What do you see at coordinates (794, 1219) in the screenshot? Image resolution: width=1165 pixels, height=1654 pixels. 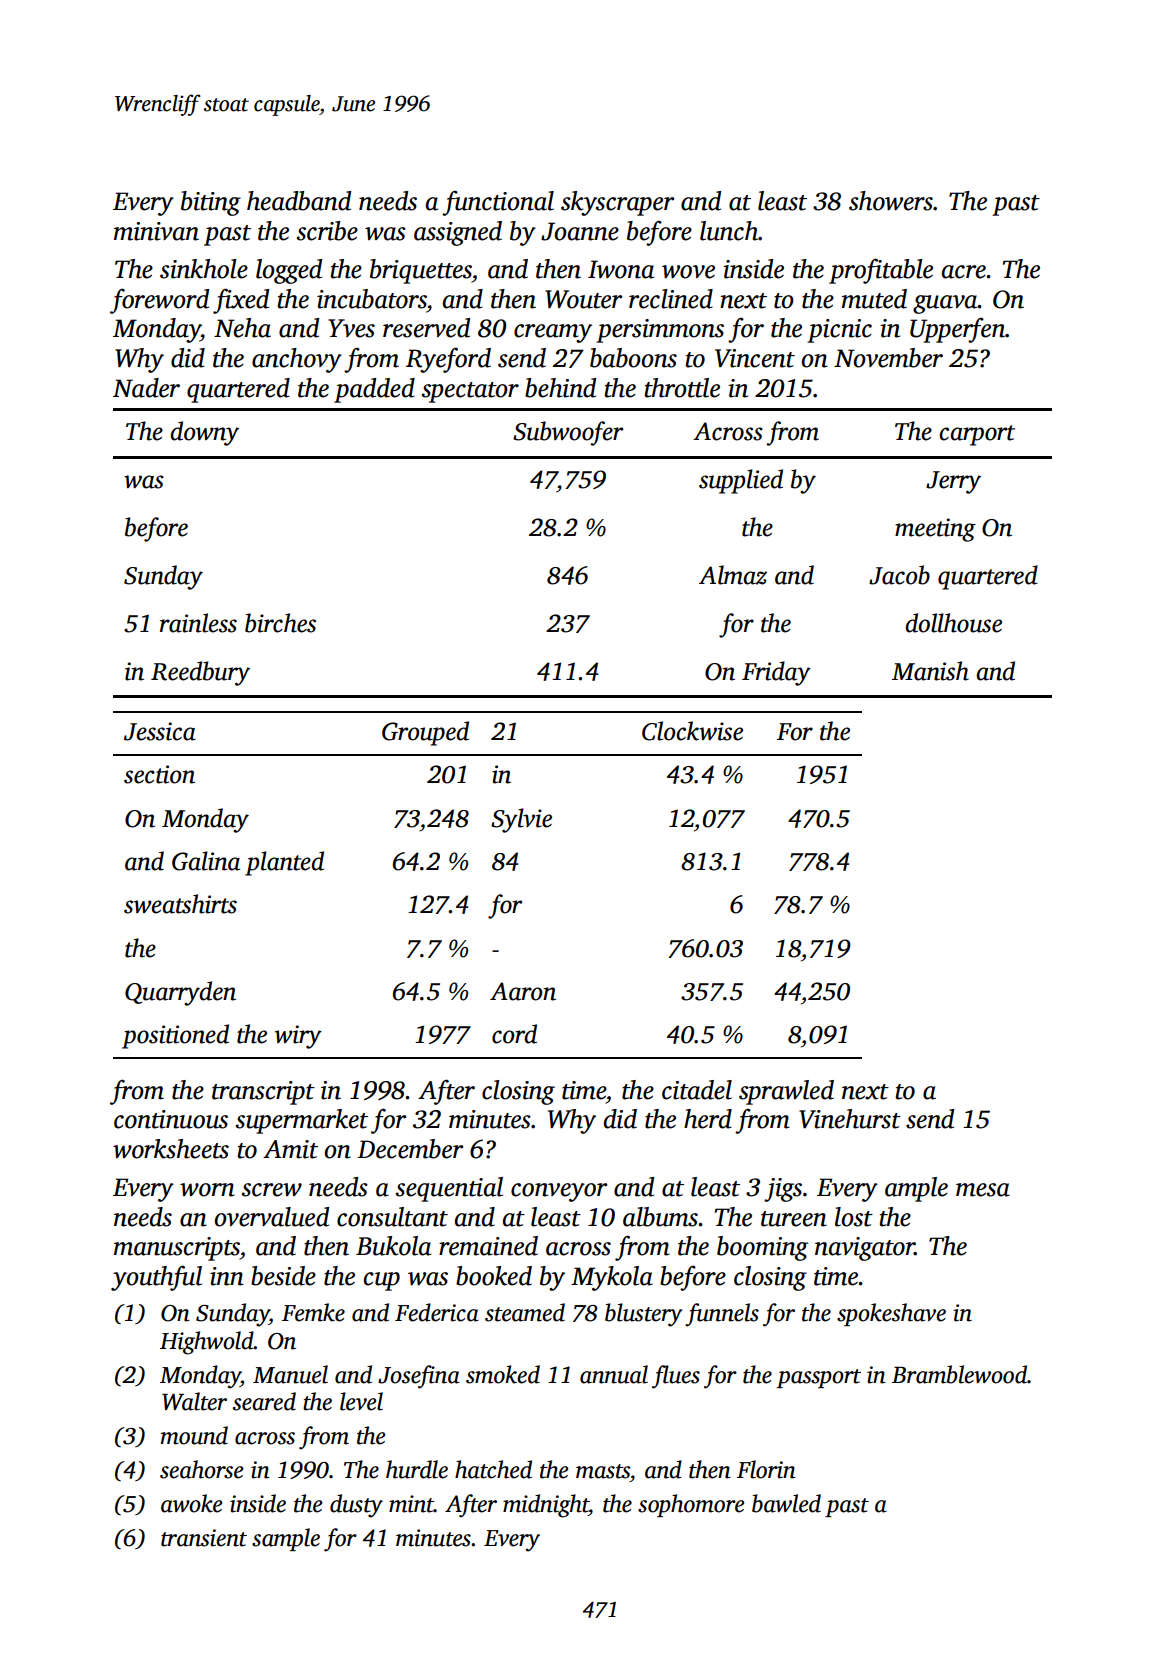 I see `tureen` at bounding box center [794, 1219].
